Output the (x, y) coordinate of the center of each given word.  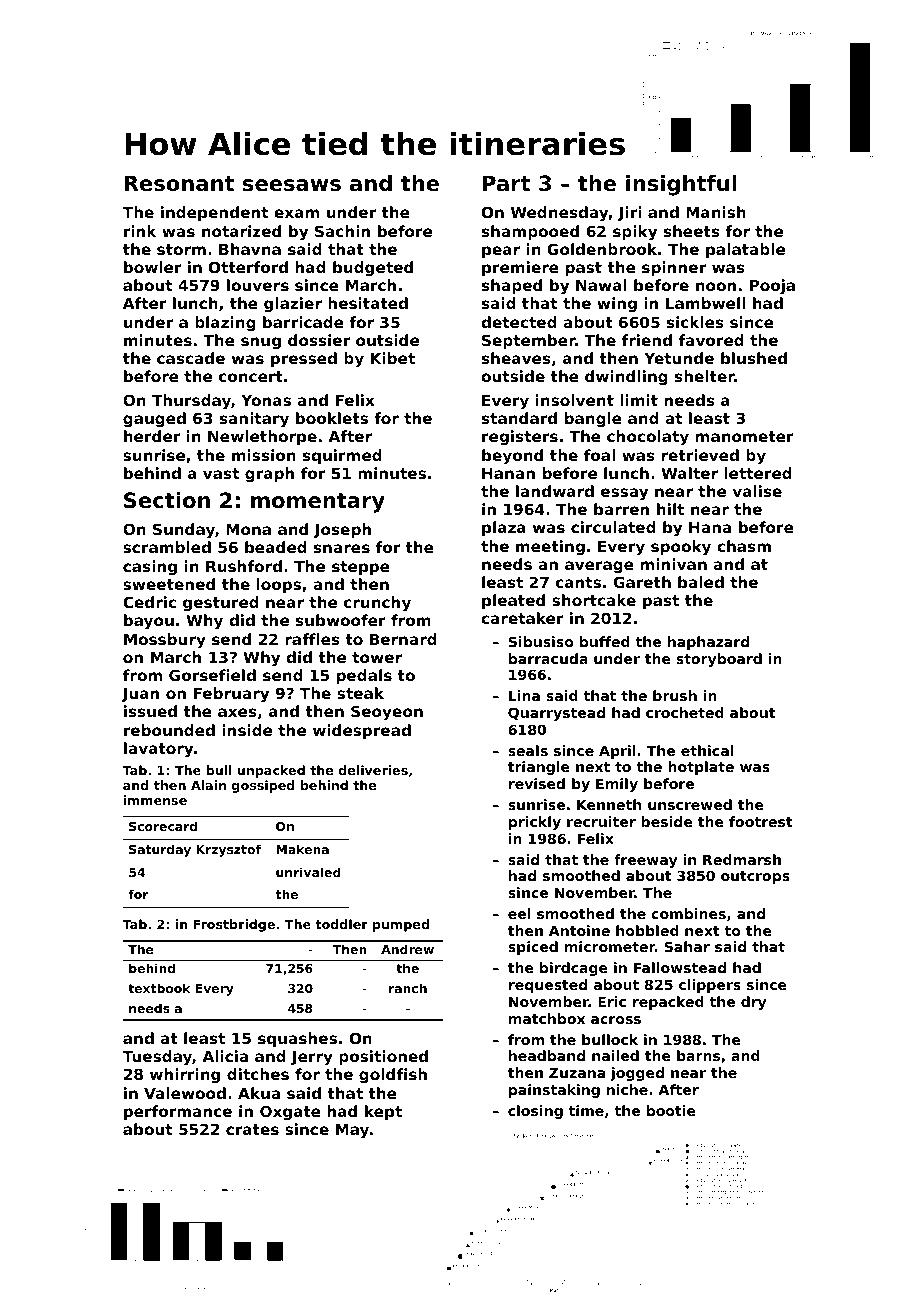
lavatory (158, 750)
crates (252, 1129)
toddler (341, 924)
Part (506, 183)
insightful (681, 185)
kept (383, 1112)
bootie (671, 1110)
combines (688, 913)
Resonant (179, 183)
